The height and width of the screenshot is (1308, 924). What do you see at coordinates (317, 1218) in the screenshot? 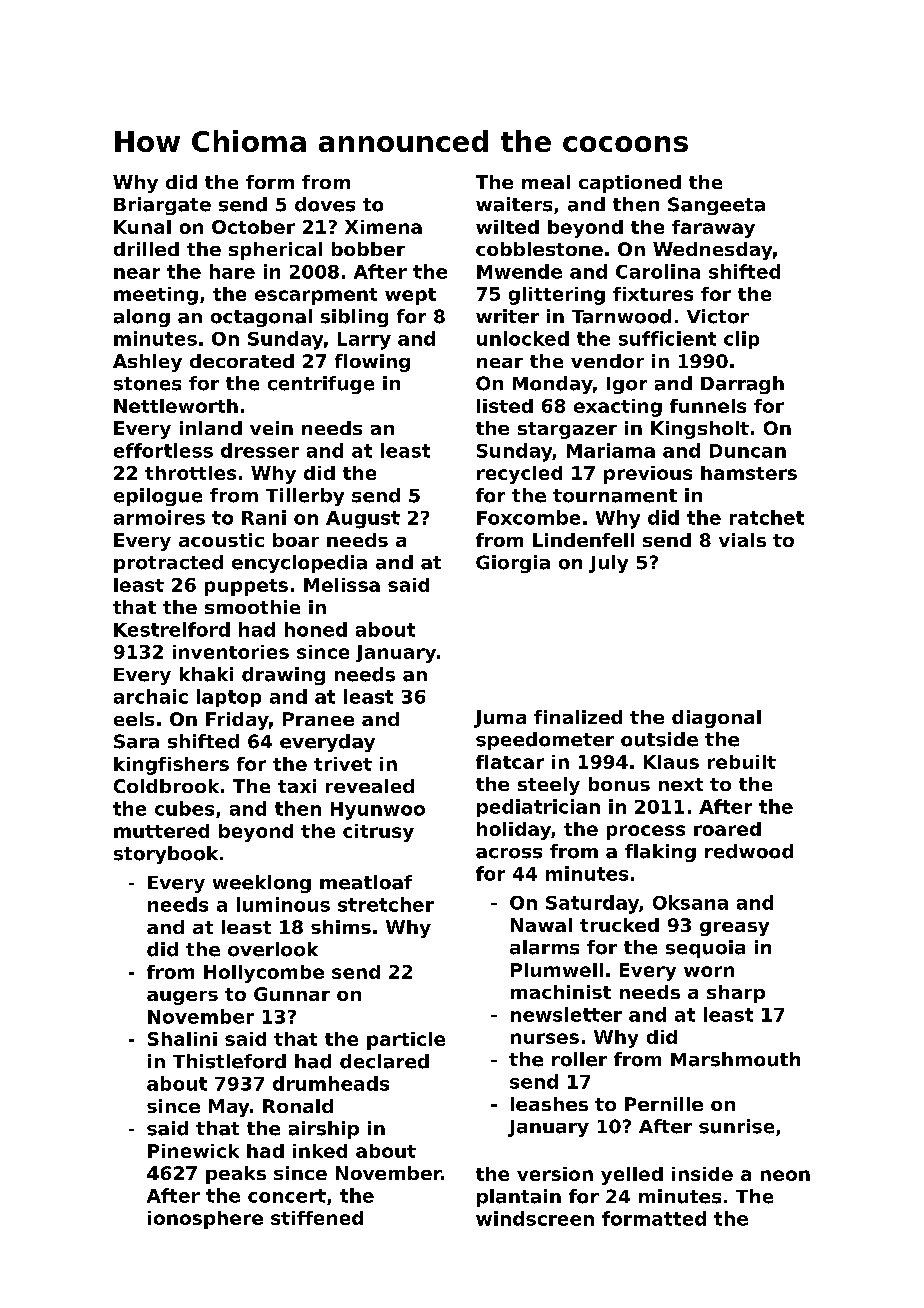
I see `stiffened` at bounding box center [317, 1218].
